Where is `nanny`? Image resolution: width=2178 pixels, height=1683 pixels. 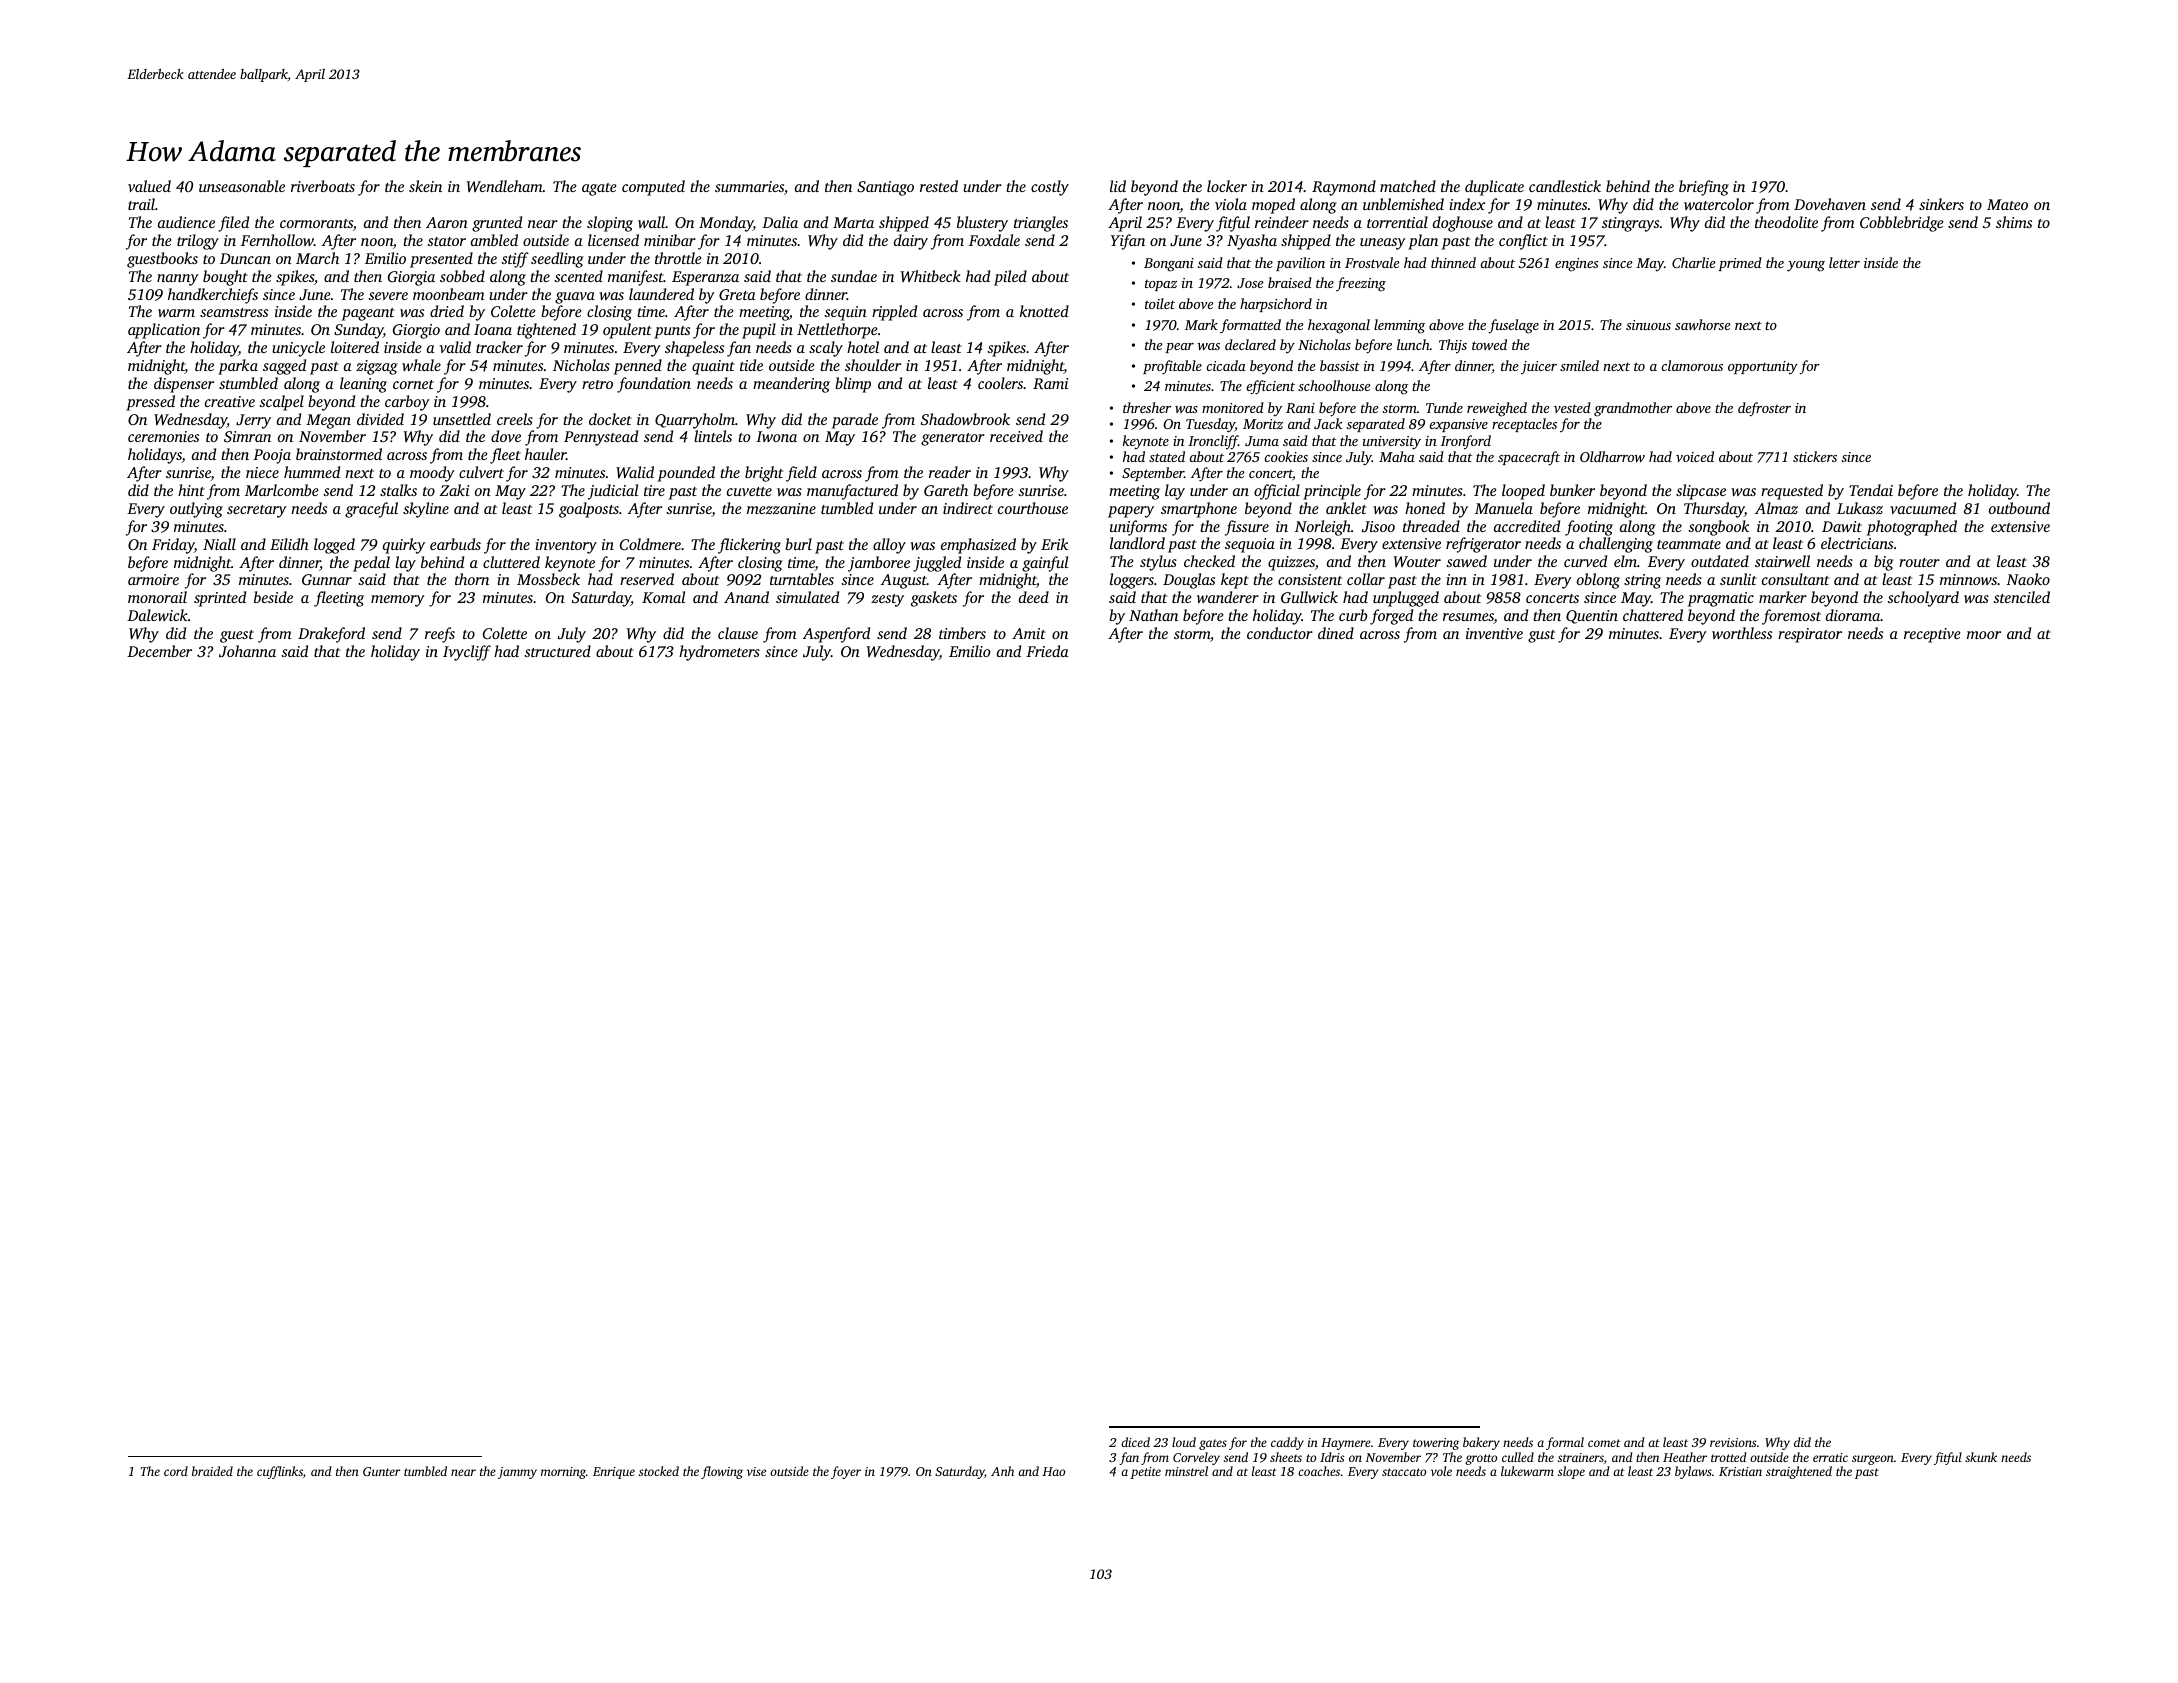 nanny is located at coordinates (178, 280).
